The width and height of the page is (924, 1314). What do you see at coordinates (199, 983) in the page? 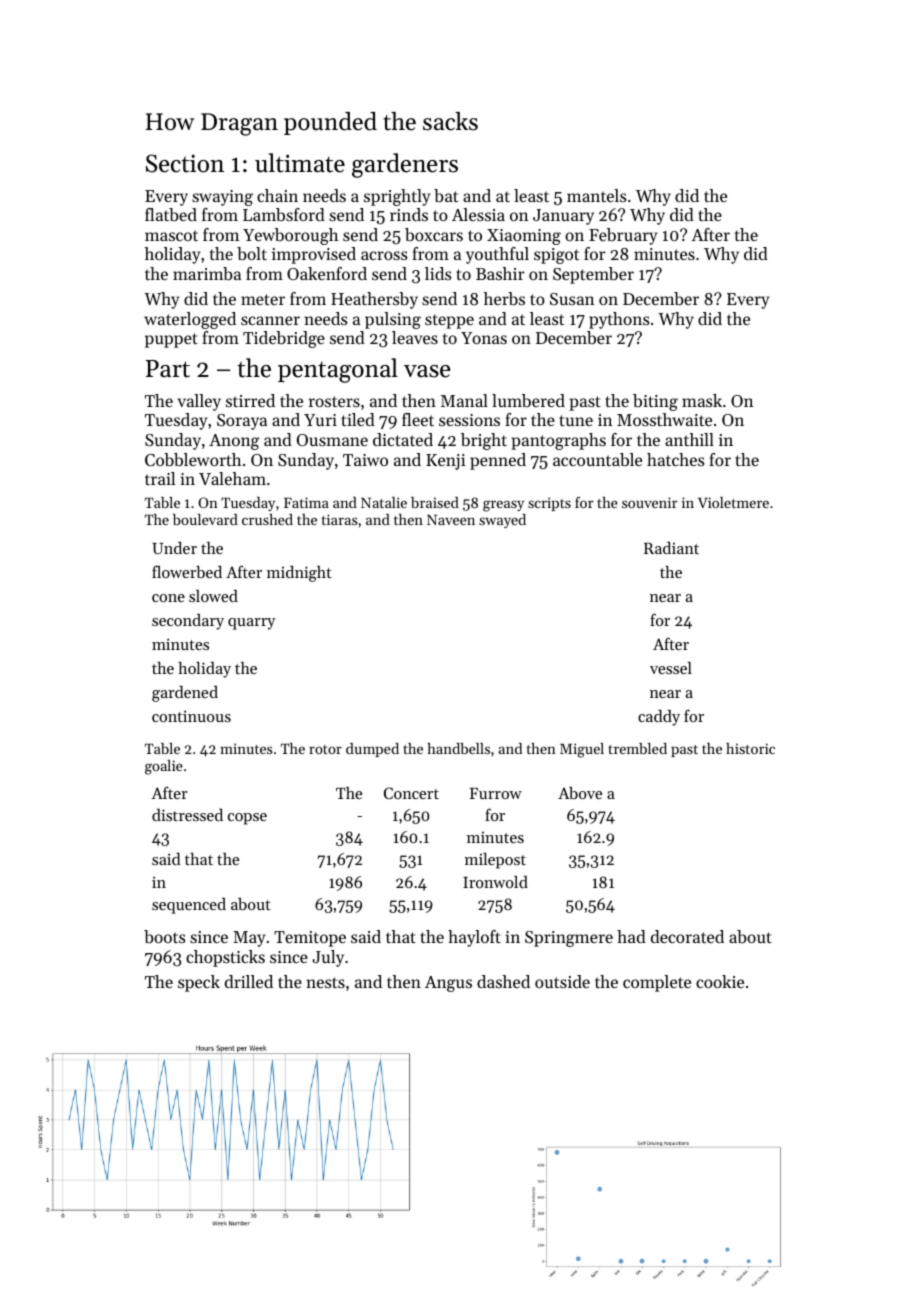
I see `speck` at bounding box center [199, 983].
